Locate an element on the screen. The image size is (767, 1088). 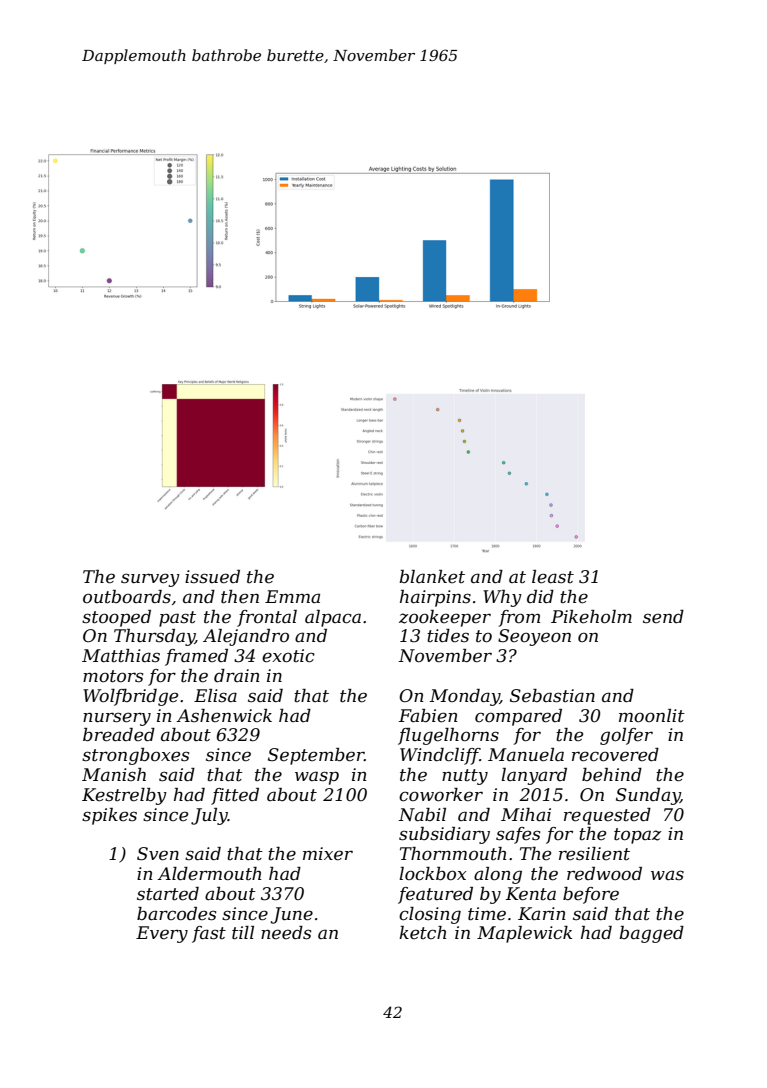
closing is located at coordinates (430, 915).
